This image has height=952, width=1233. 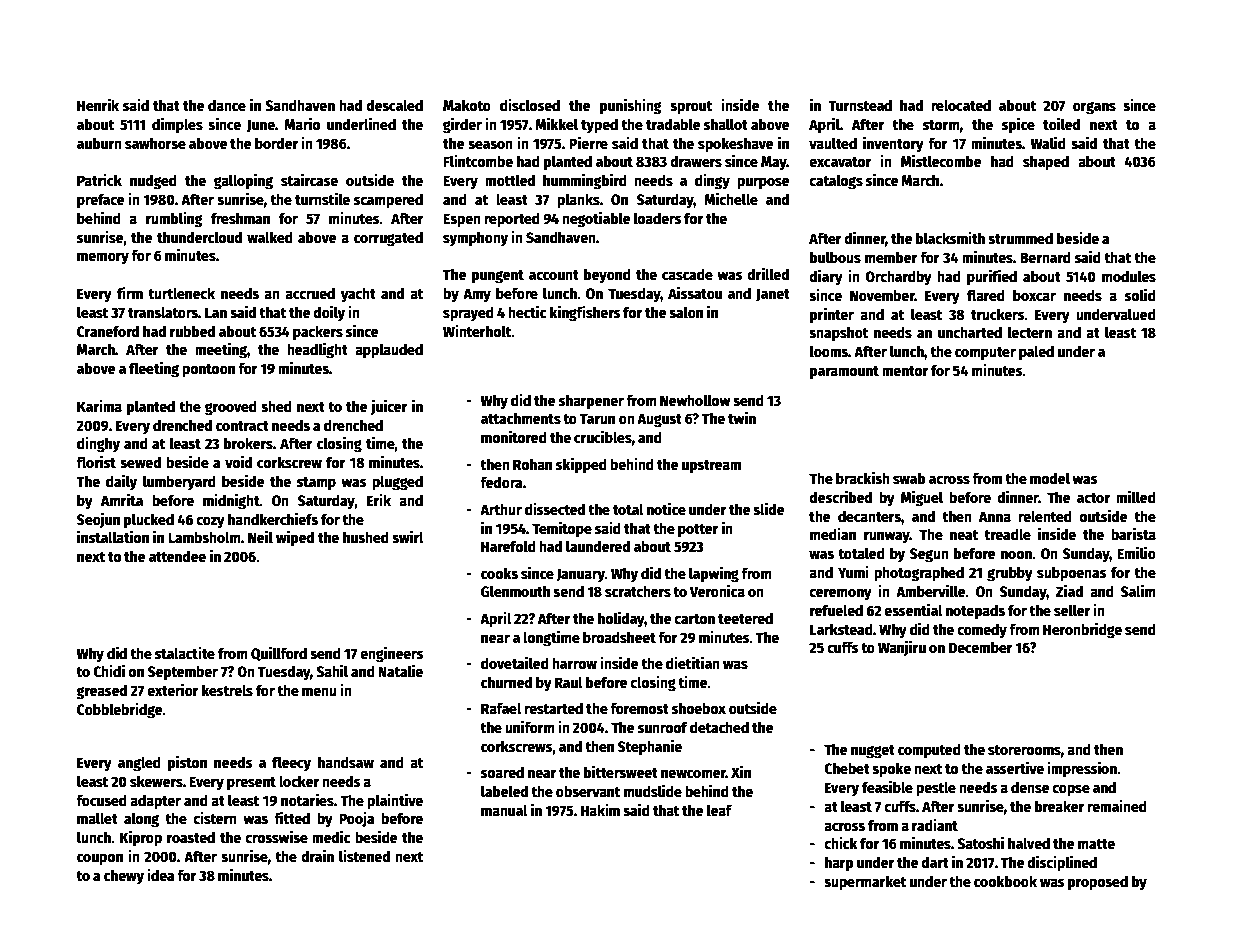 I want to click on dance, so click(x=227, y=105).
